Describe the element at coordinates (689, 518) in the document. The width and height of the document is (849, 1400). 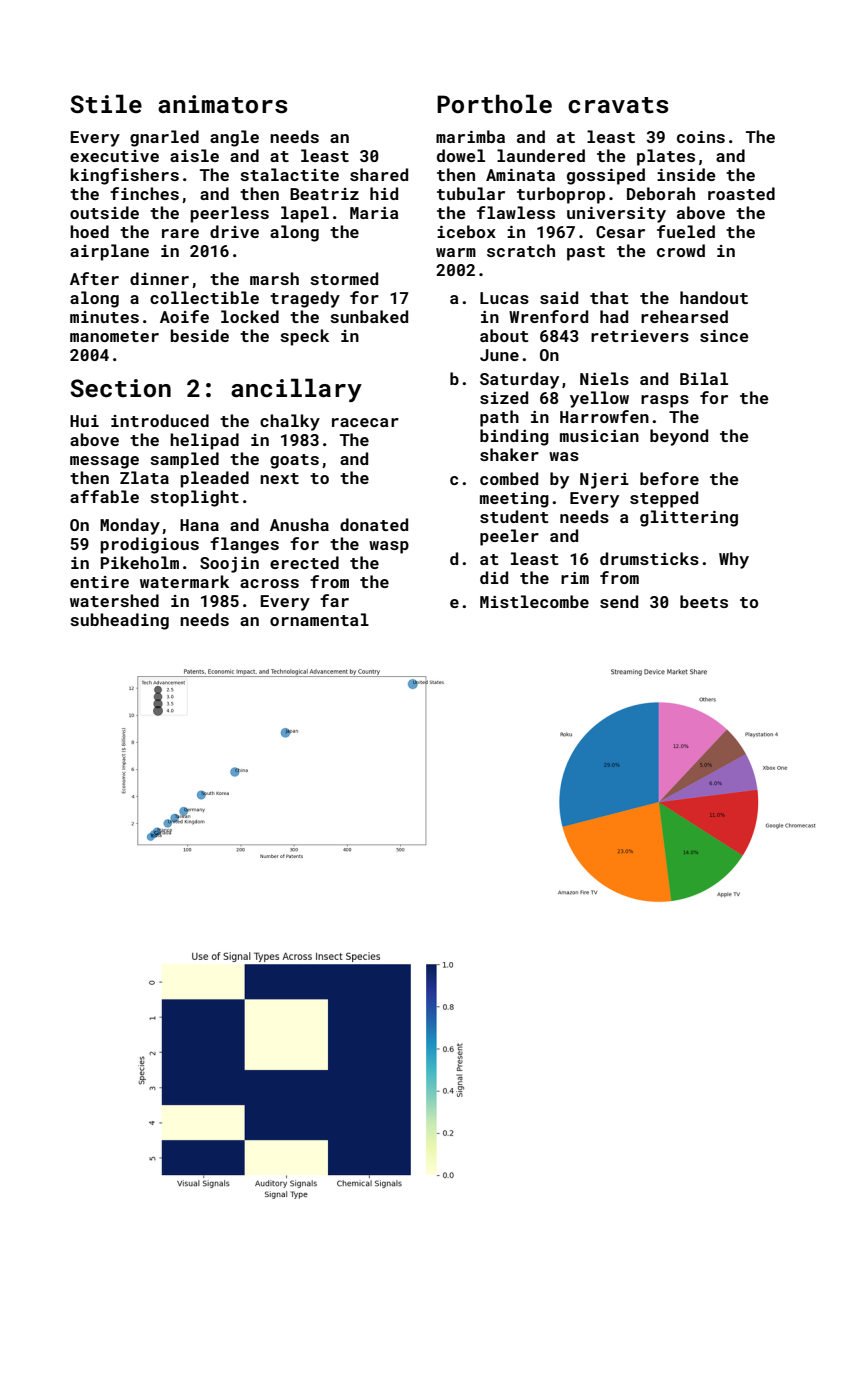
I see `glittering` at that location.
